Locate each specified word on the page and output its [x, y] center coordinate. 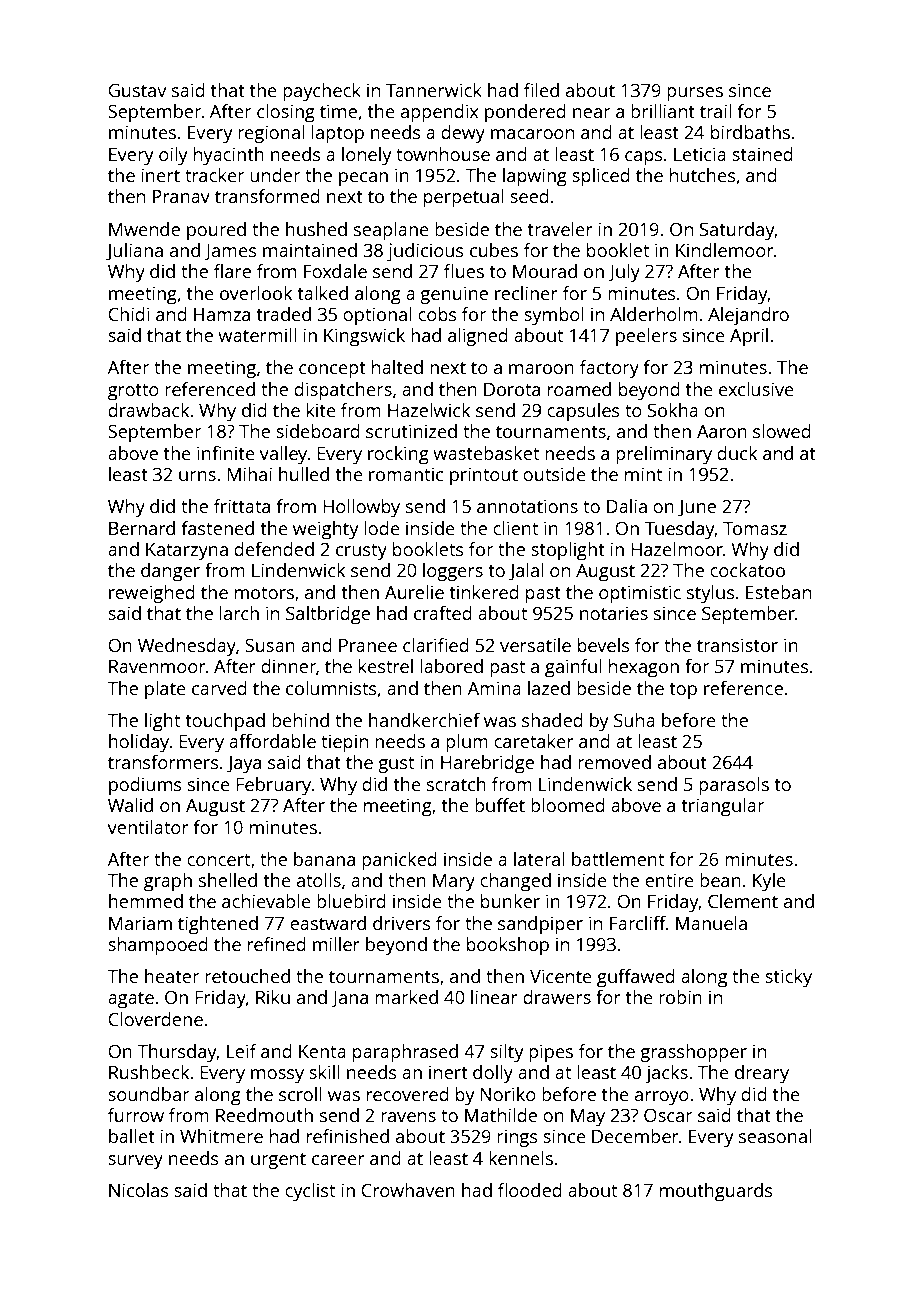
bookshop [508, 946]
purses [695, 94]
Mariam [140, 923]
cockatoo [747, 570]
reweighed [152, 594]
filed [541, 90]
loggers [453, 572]
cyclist [310, 1192]
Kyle [769, 882]
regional [271, 134]
